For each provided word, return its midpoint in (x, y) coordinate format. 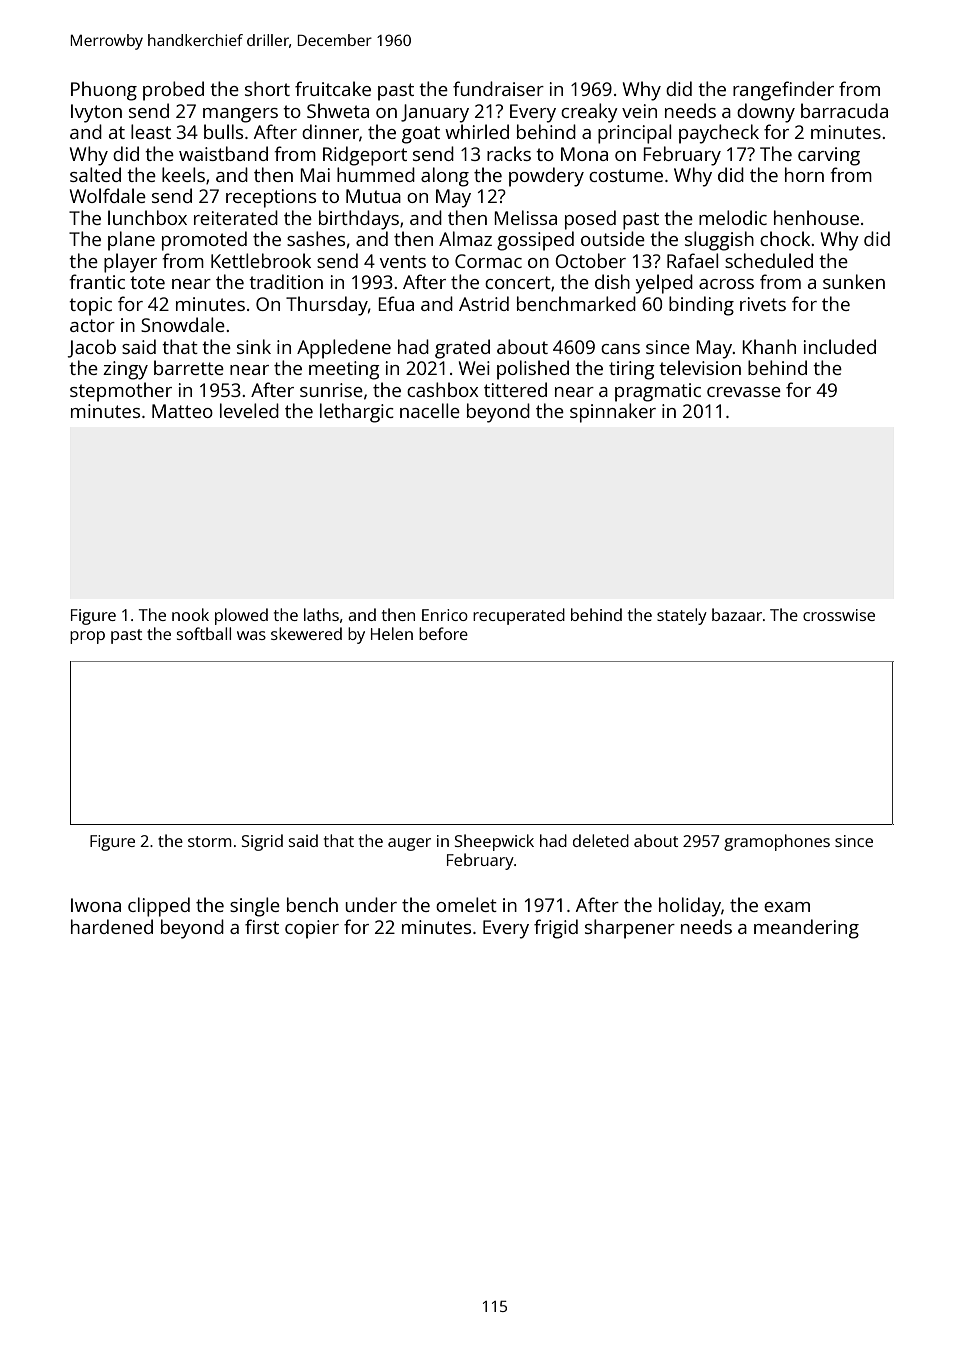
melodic (733, 217)
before (443, 633)
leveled (249, 410)
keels (183, 174)
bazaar (737, 614)
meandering (806, 929)
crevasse (744, 392)
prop (87, 637)
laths (321, 614)
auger (409, 844)
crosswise (839, 615)
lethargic (357, 413)
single (255, 907)
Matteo (182, 411)
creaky (589, 113)
